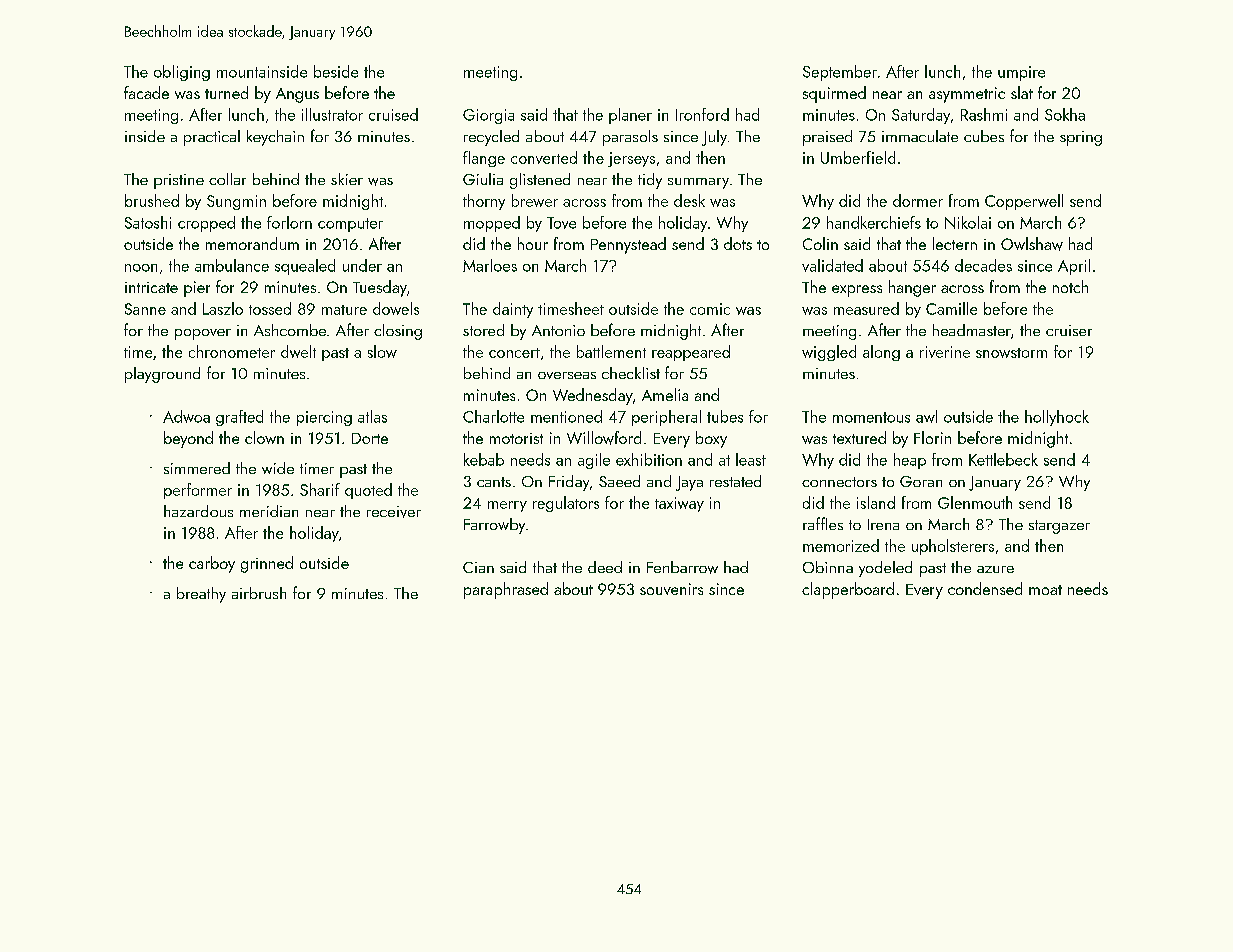 The image size is (1233, 952). What do you see at coordinates (630, 116) in the screenshot?
I see `planer` at bounding box center [630, 116].
